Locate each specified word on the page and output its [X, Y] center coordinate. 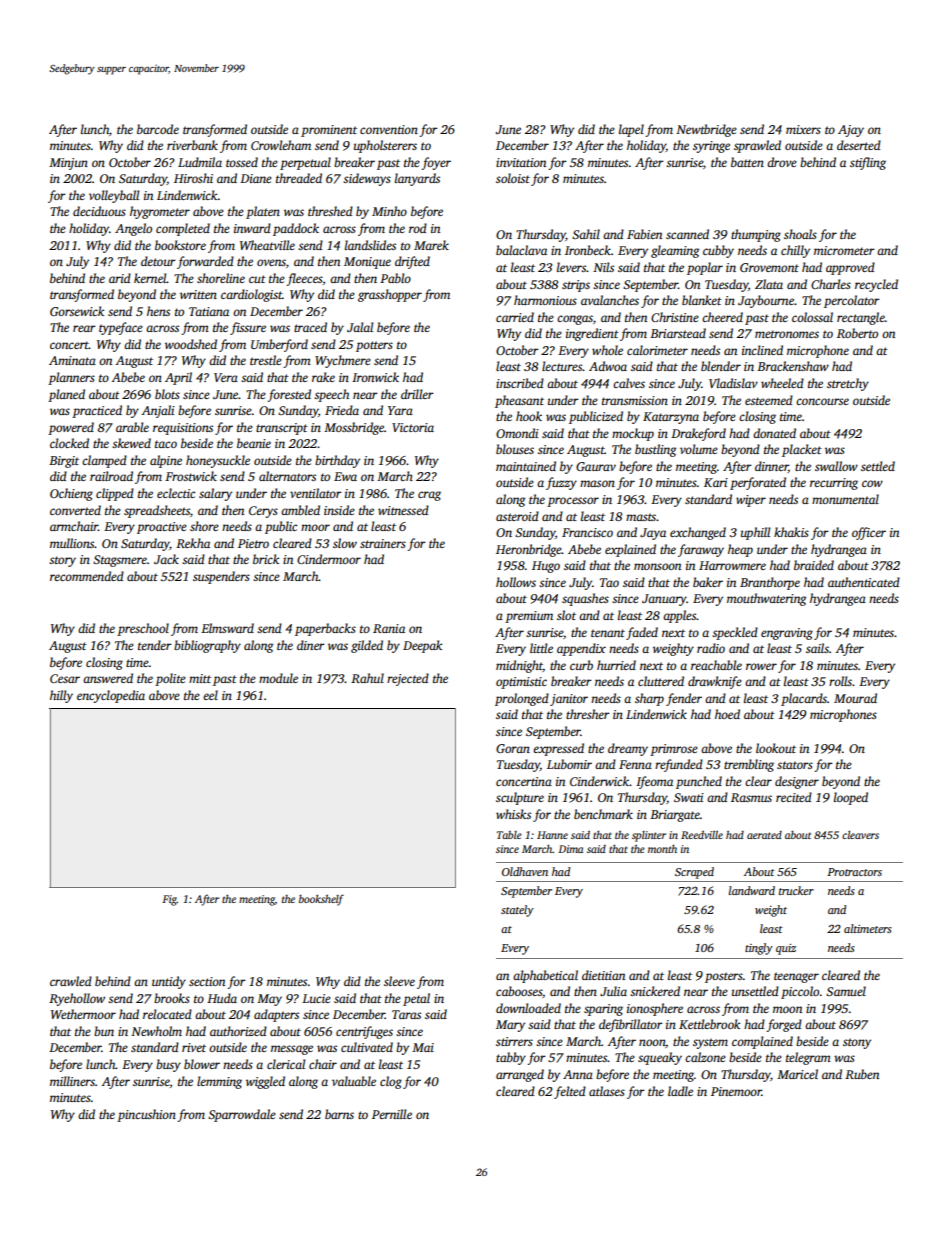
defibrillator [631, 1025]
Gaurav [596, 466]
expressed [558, 749]
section [207, 981]
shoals [800, 234]
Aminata [72, 360]
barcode [158, 129]
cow [872, 483]
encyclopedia [111, 696]
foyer [436, 163]
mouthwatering [766, 599]
